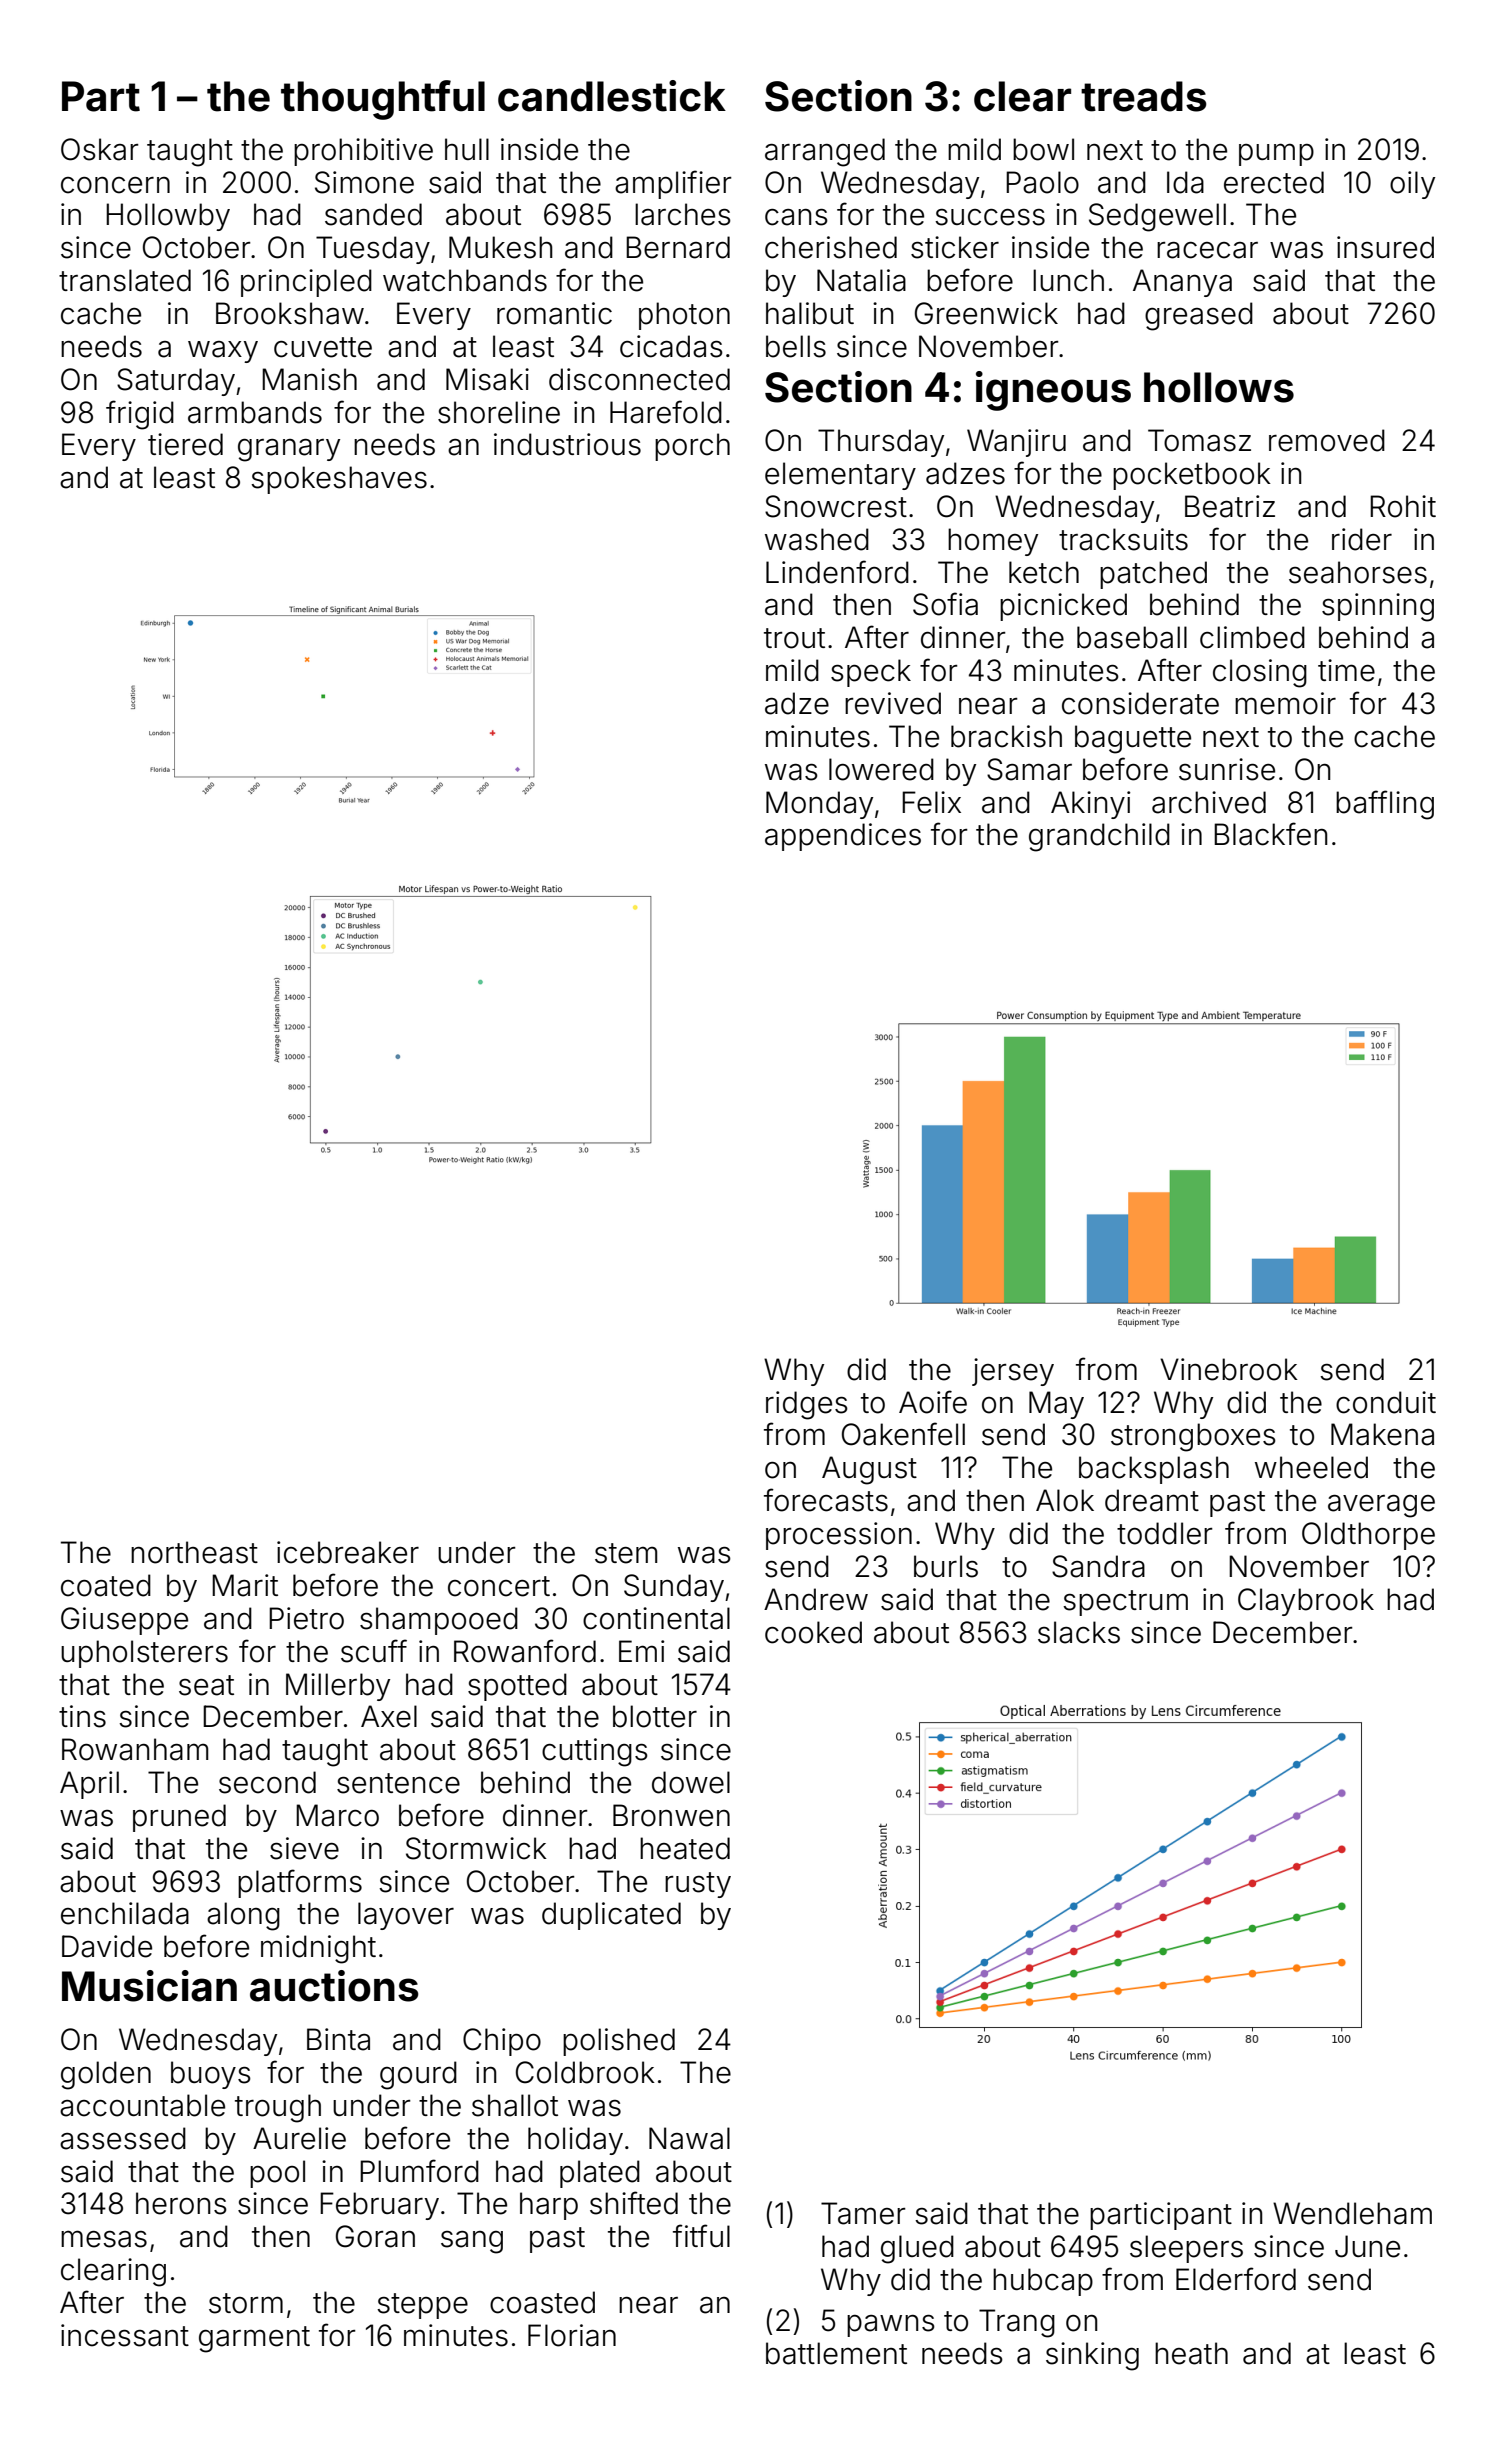 The height and width of the image is (2464, 1496). Describe the element at coordinates (1193, 1437) in the image. I see `strongboxes` at that location.
